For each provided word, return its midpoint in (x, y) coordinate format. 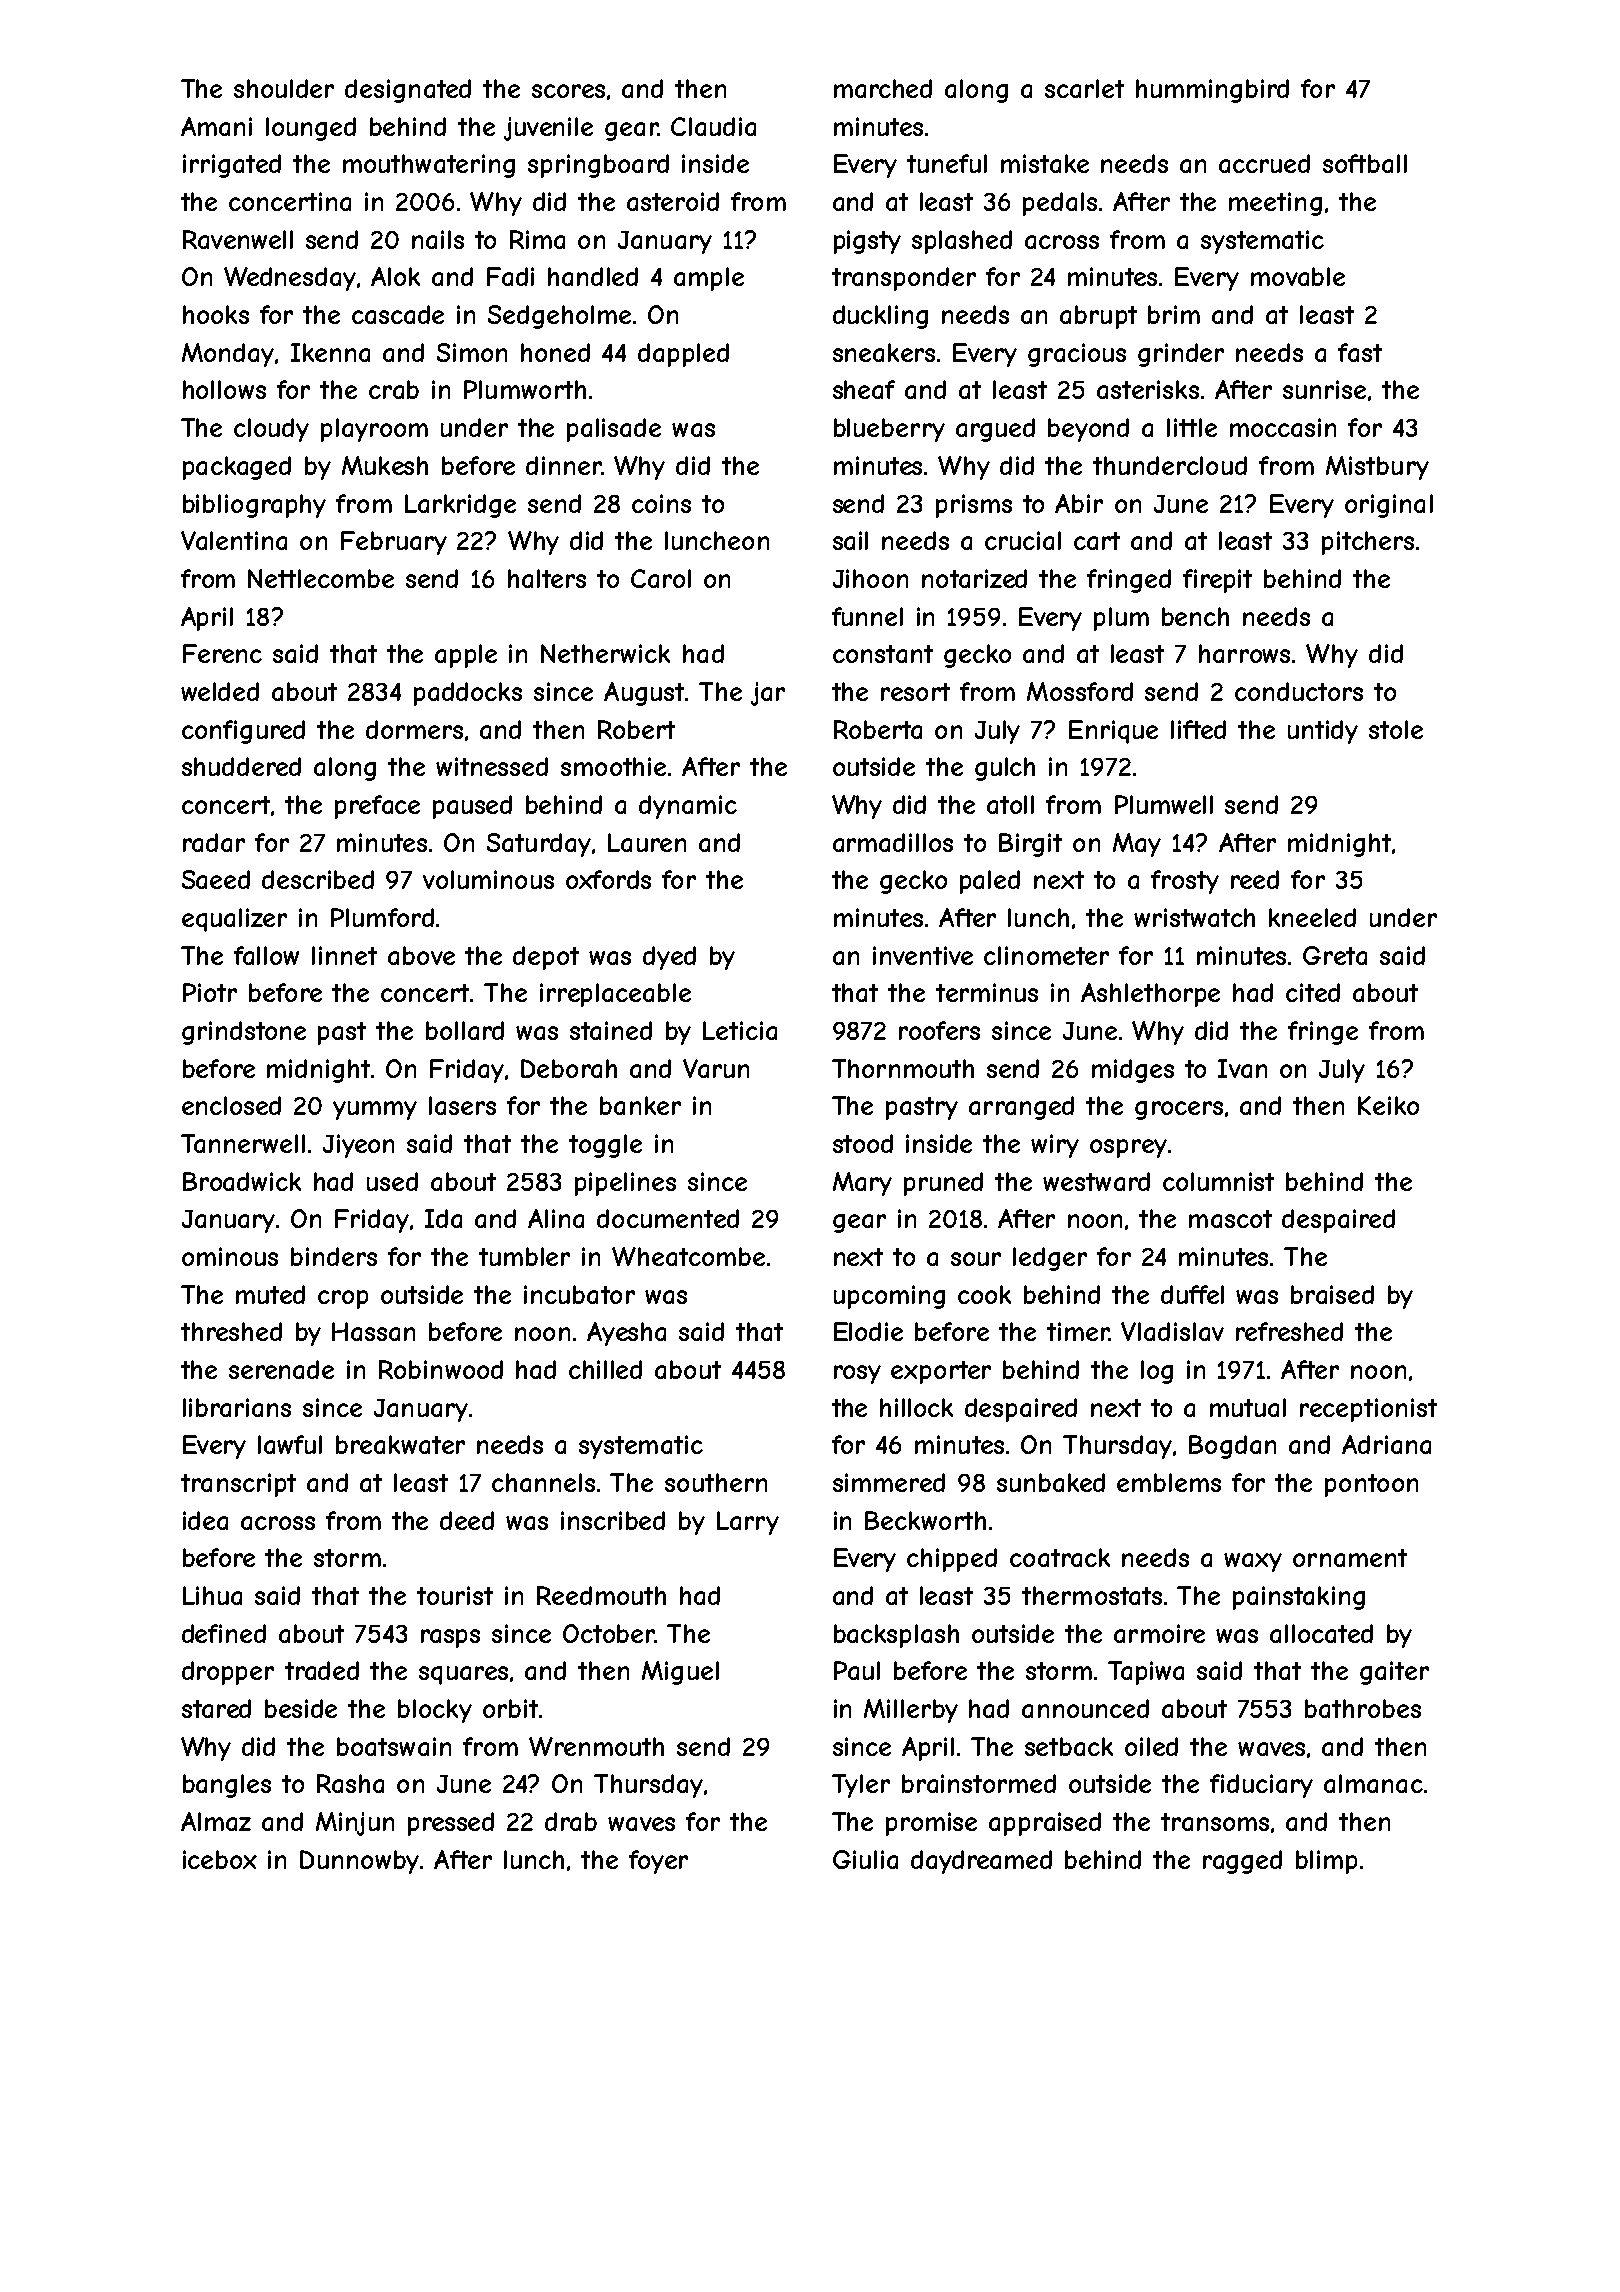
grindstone (244, 1033)
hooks (216, 314)
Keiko (1388, 1105)
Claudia (713, 126)
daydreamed (981, 1862)
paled (990, 882)
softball (1365, 163)
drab (571, 1821)
